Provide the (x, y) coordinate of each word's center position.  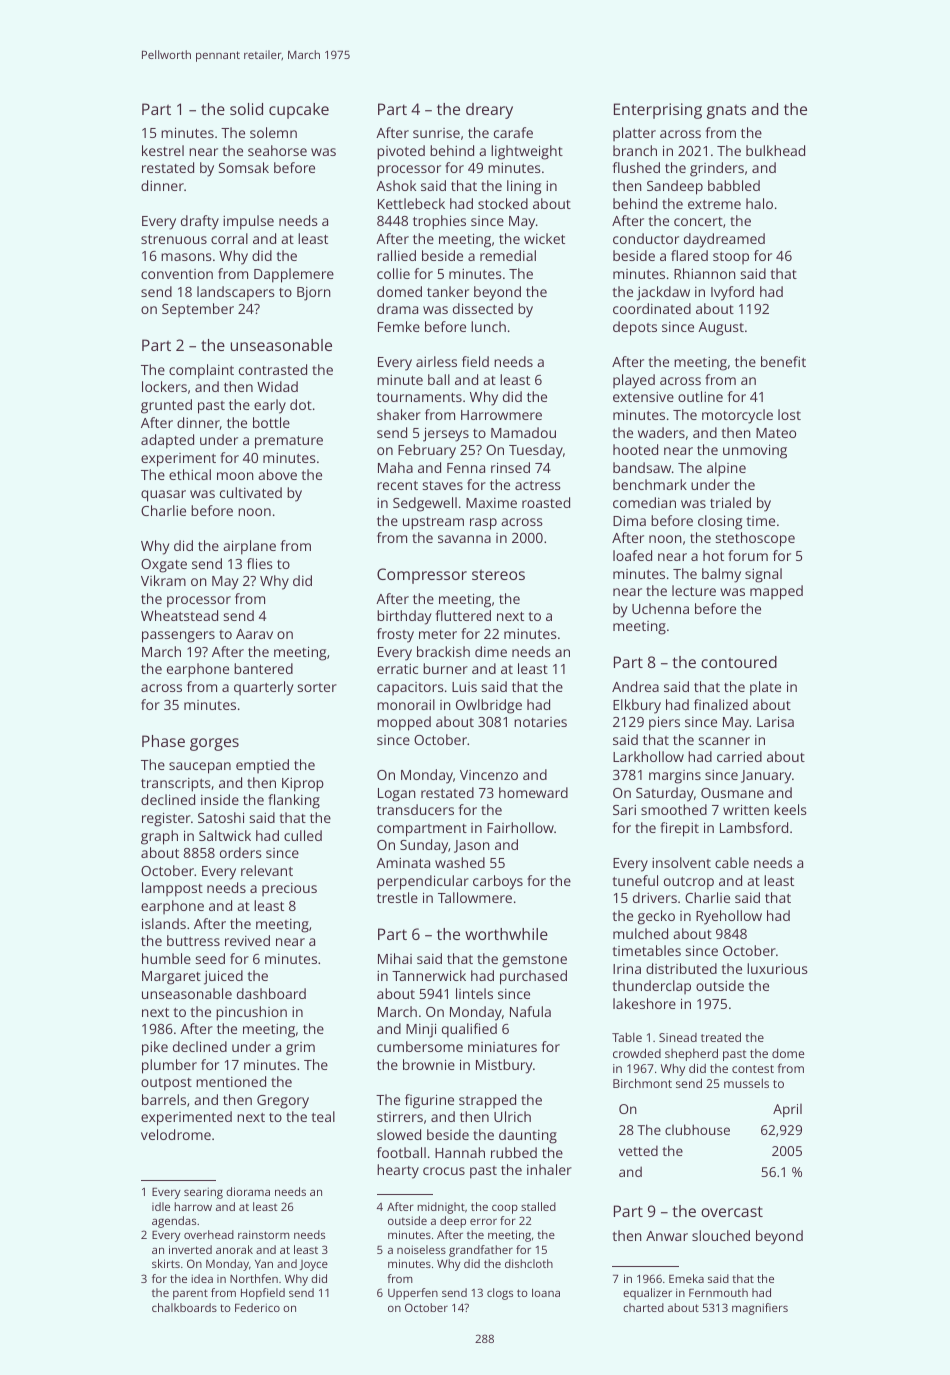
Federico (257, 1307)
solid (246, 109)
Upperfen (413, 1294)
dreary (489, 111)
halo (759, 203)
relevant (267, 870)
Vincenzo (489, 775)
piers (664, 723)
